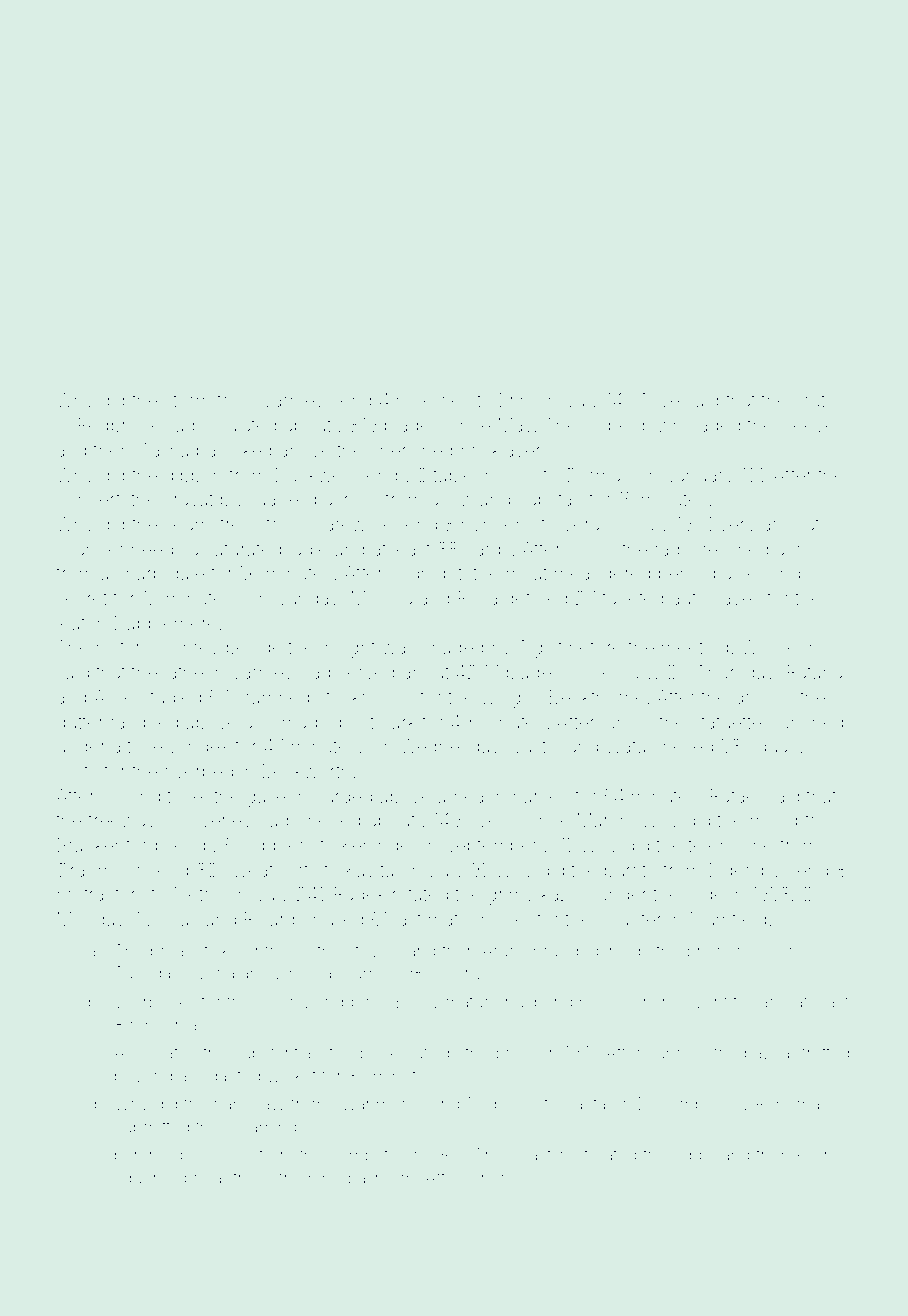 The width and height of the screenshot is (908, 1316). Describe the element at coordinates (99, 870) in the screenshot. I see `Cranmoor` at that location.
